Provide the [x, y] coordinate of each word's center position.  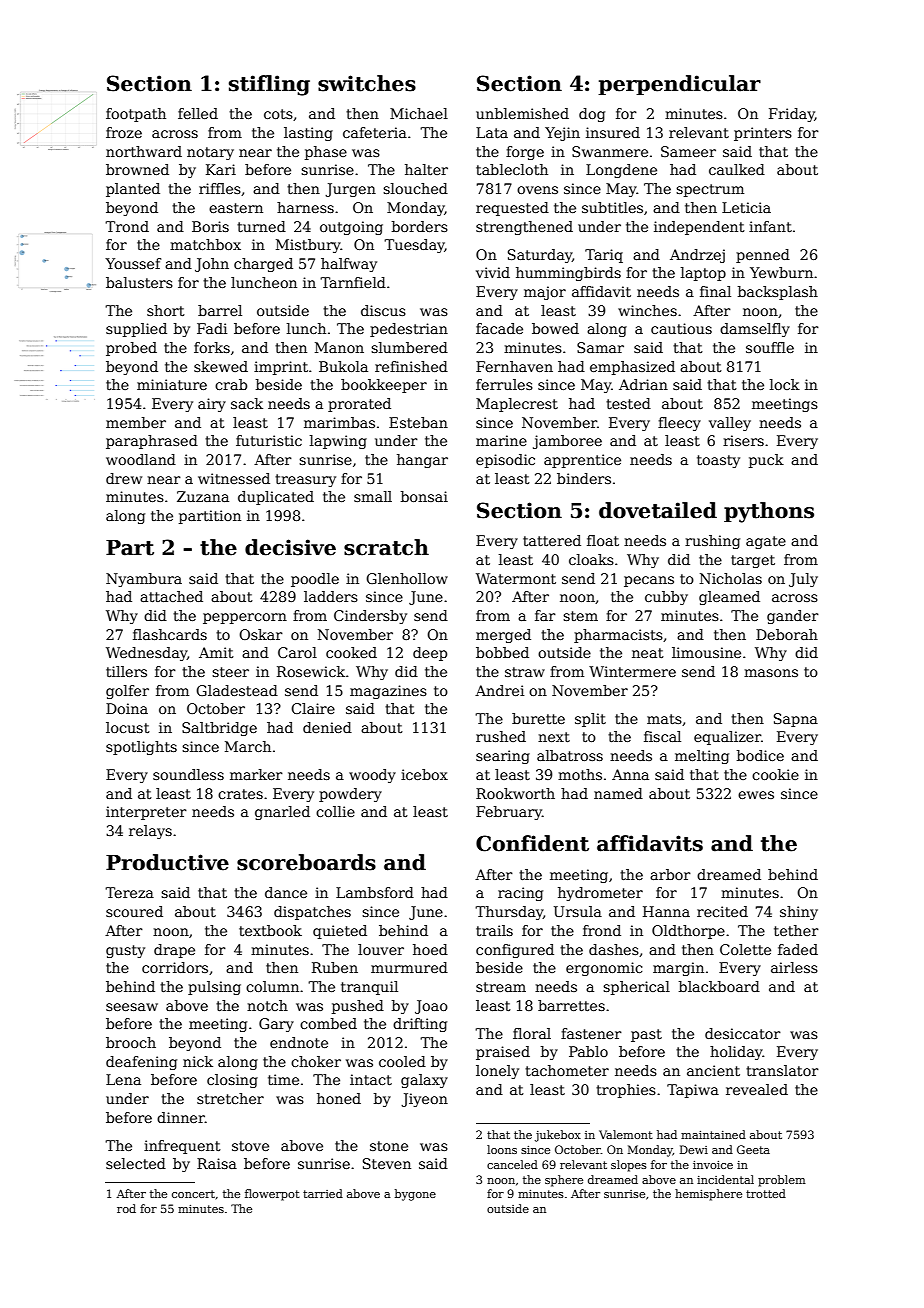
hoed [430, 949]
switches [367, 83]
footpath [136, 115]
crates [240, 794]
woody [372, 776]
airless [794, 967]
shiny [799, 913]
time [283, 1079]
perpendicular [679, 85]
